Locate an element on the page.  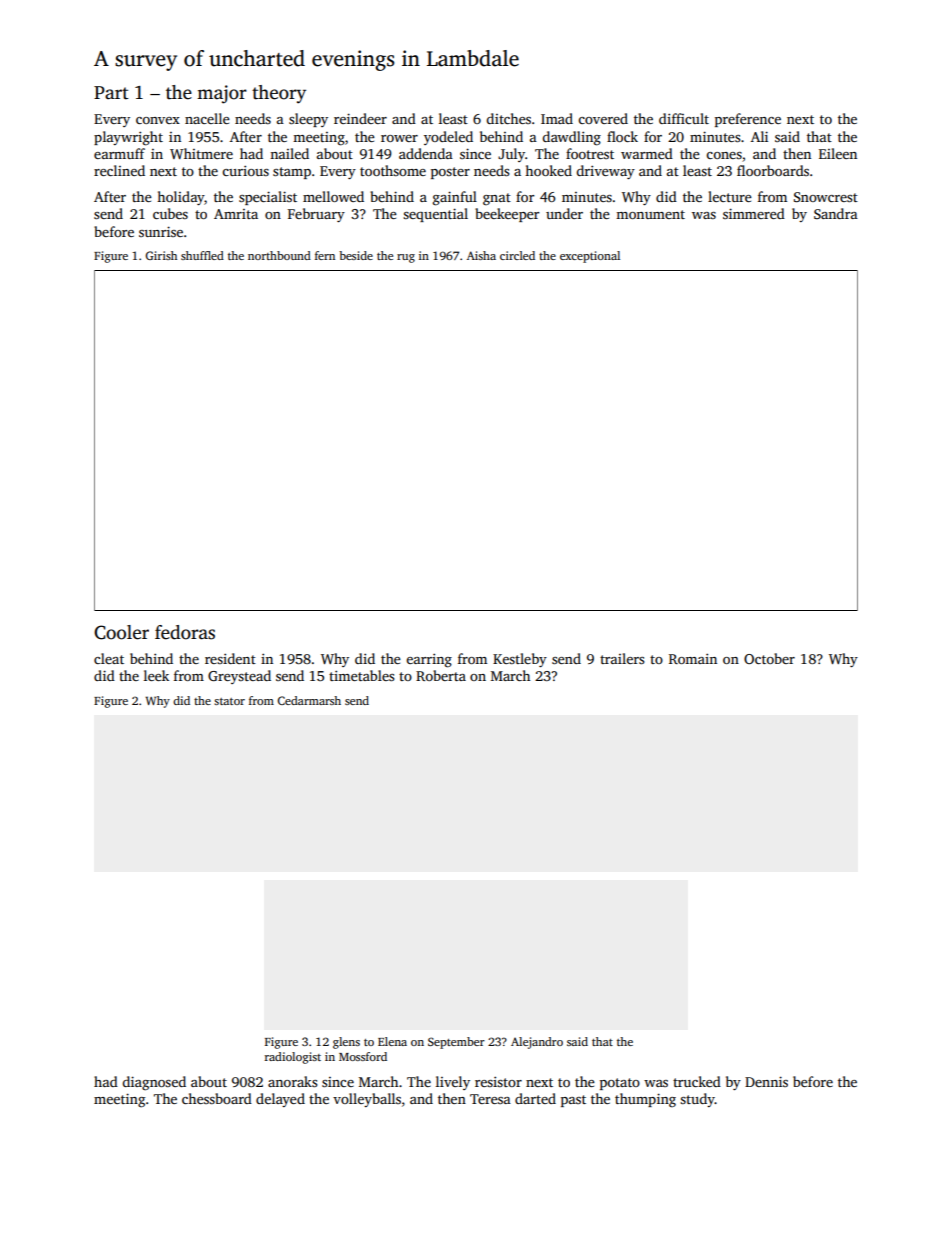
delayed is located at coordinates (280, 1100).
